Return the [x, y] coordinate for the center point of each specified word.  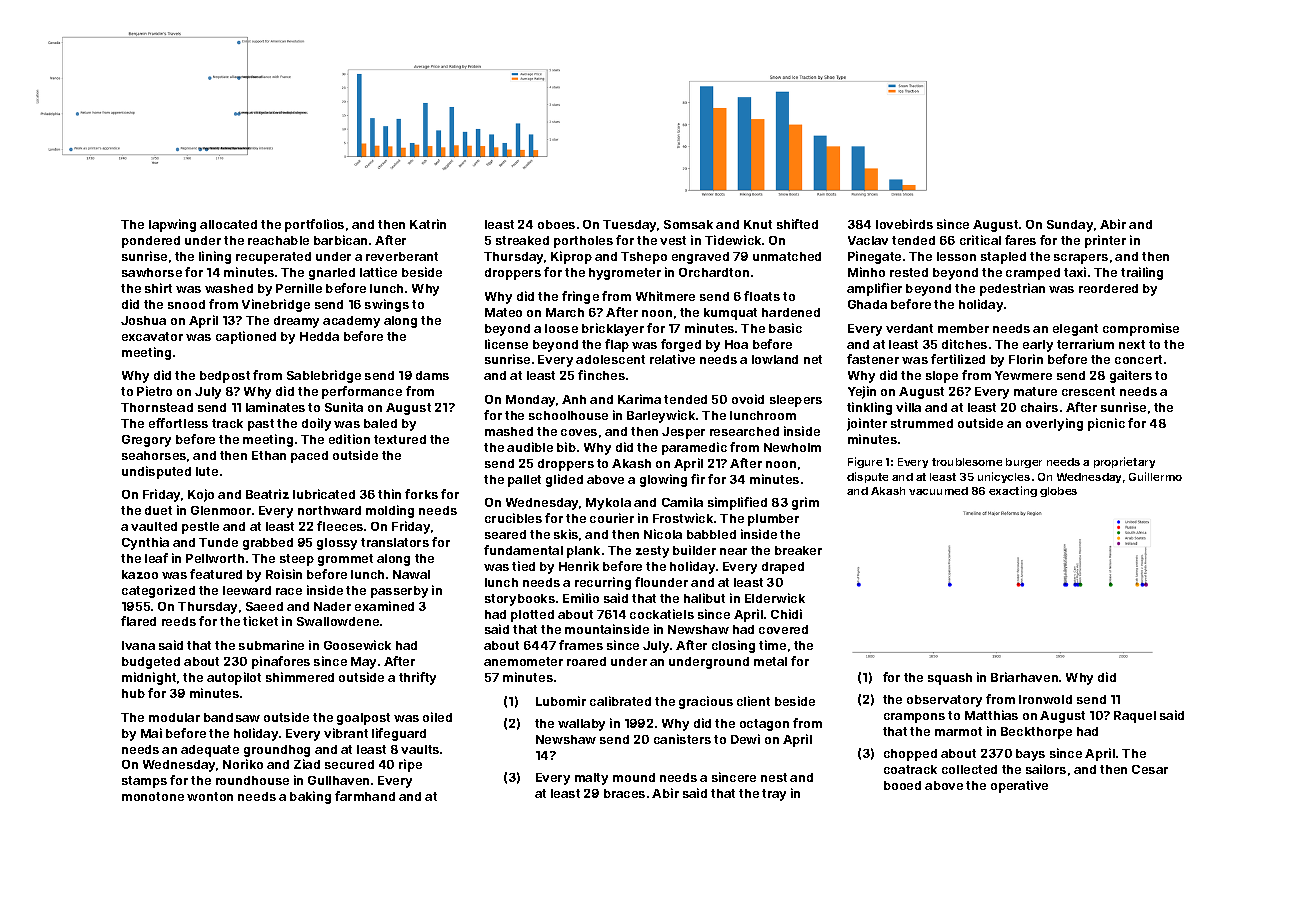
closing [733, 646]
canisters [682, 739]
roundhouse [252, 780]
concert [1138, 359]
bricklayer [613, 329]
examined [384, 606]
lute [207, 471]
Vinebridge [276, 305]
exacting [1013, 491]
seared [505, 534]
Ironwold [1045, 699]
